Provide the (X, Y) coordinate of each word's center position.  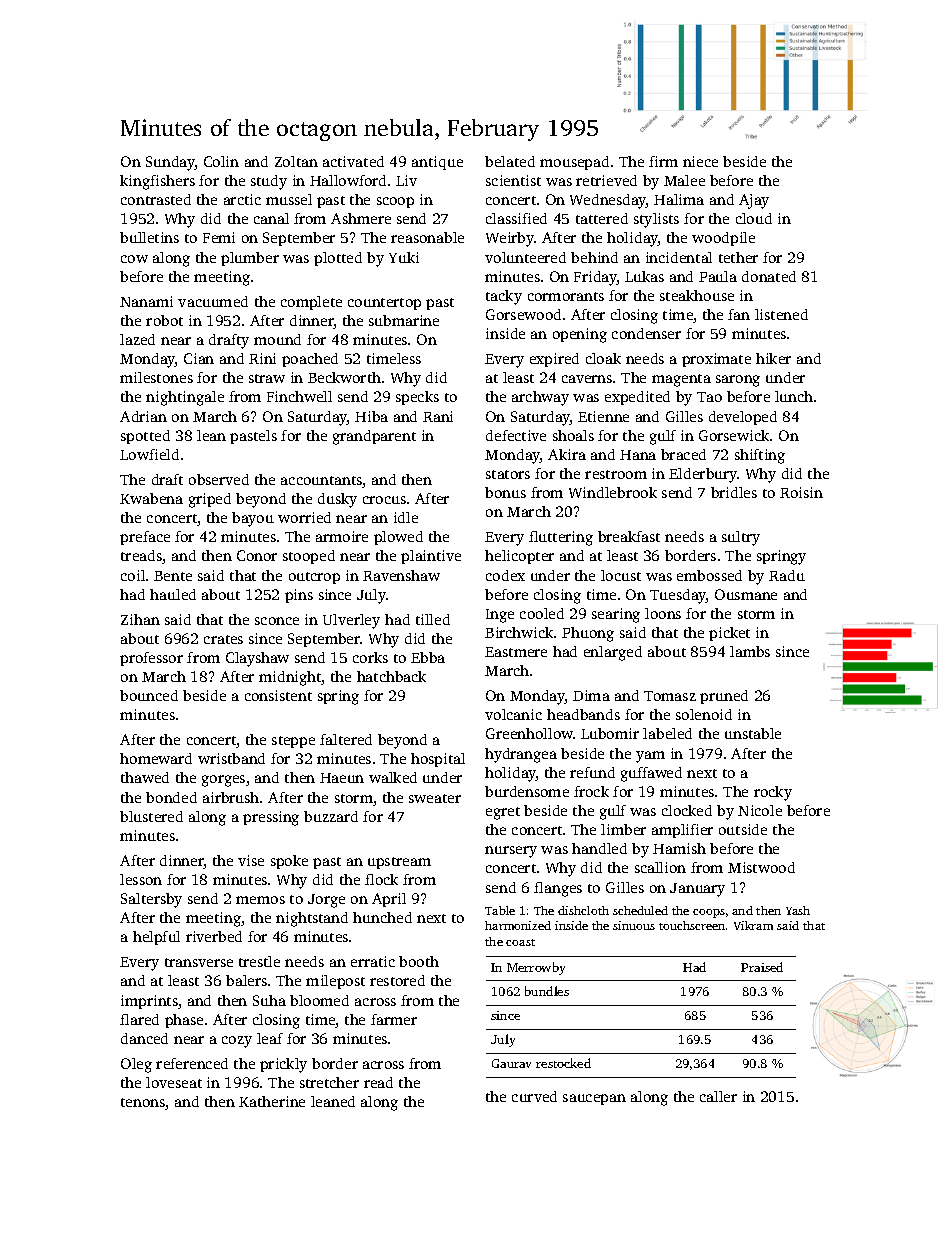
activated (353, 161)
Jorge (326, 901)
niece (700, 161)
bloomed (319, 1000)
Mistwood (761, 867)
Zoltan (296, 161)
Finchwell (299, 396)
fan (739, 314)
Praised (762, 967)
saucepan (594, 1099)
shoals (573, 435)
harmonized (518, 925)
